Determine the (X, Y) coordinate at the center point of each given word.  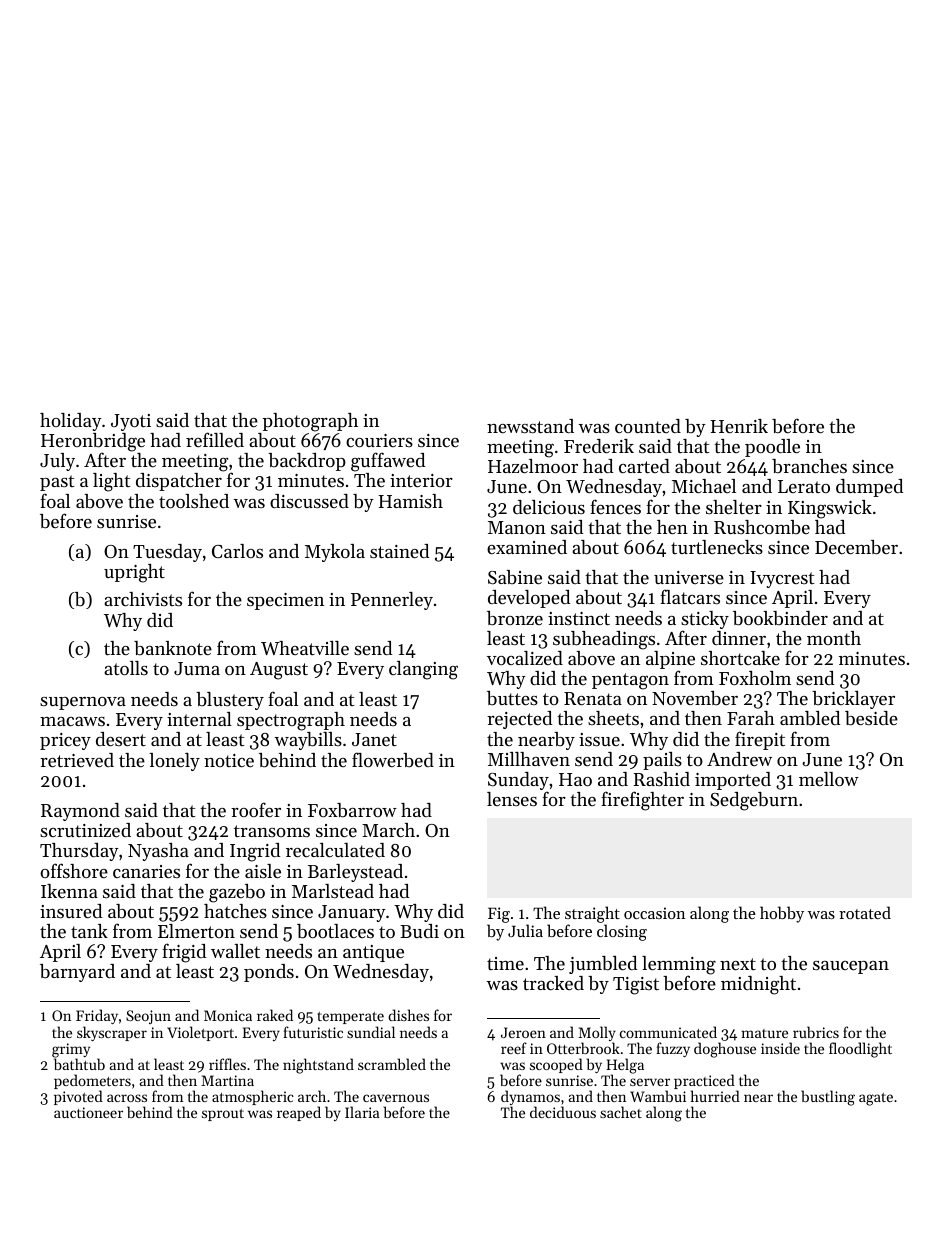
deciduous (563, 1112)
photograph (310, 422)
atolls (126, 668)
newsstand (530, 426)
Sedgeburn (754, 801)
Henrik (739, 426)
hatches (235, 911)
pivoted (78, 1097)
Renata (593, 698)
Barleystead (355, 873)
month (834, 638)
